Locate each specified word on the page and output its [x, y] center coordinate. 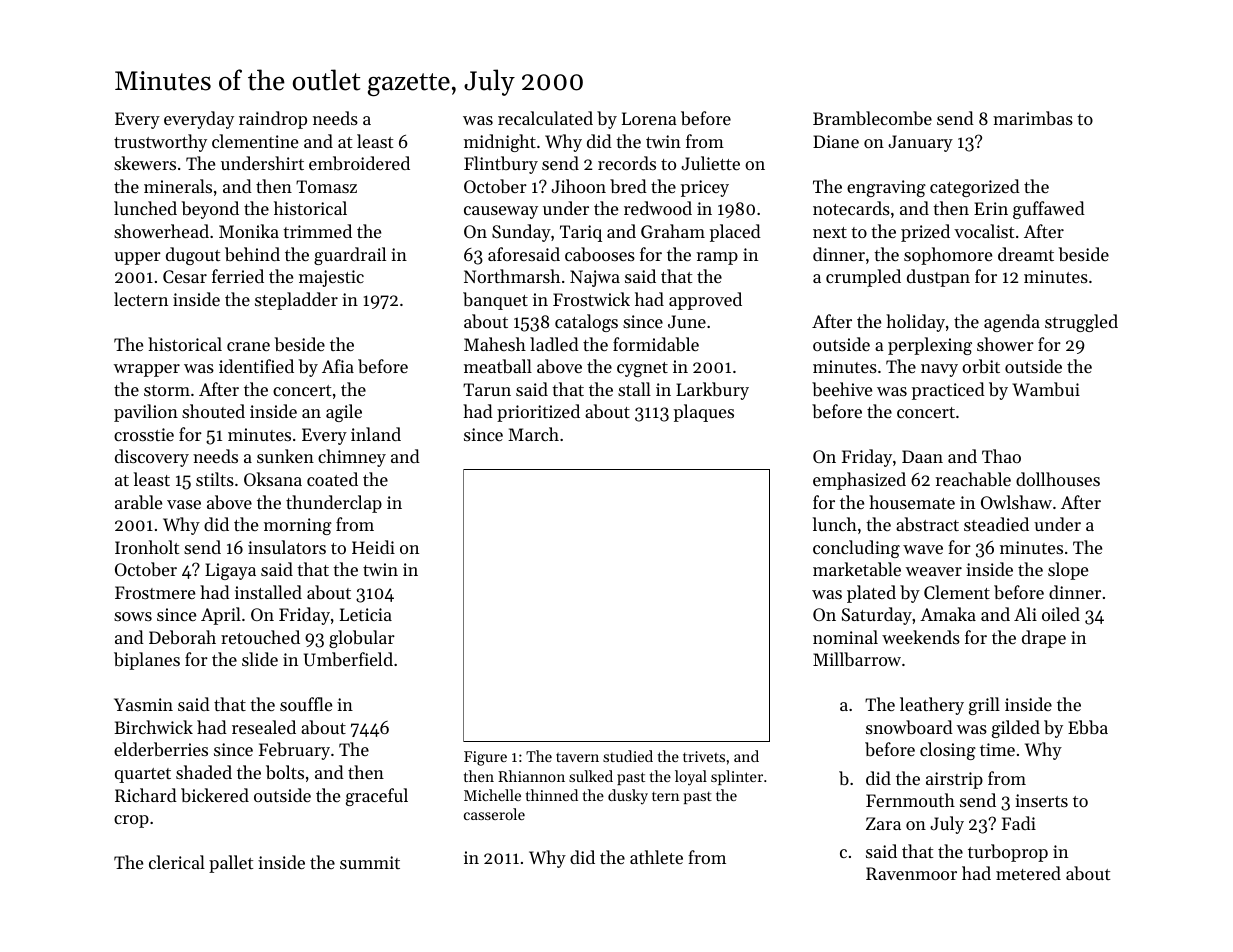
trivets [704, 756]
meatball [498, 366]
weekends [921, 637]
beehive [842, 389]
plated [871, 594]
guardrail [350, 256]
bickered [215, 795]
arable [138, 502]
